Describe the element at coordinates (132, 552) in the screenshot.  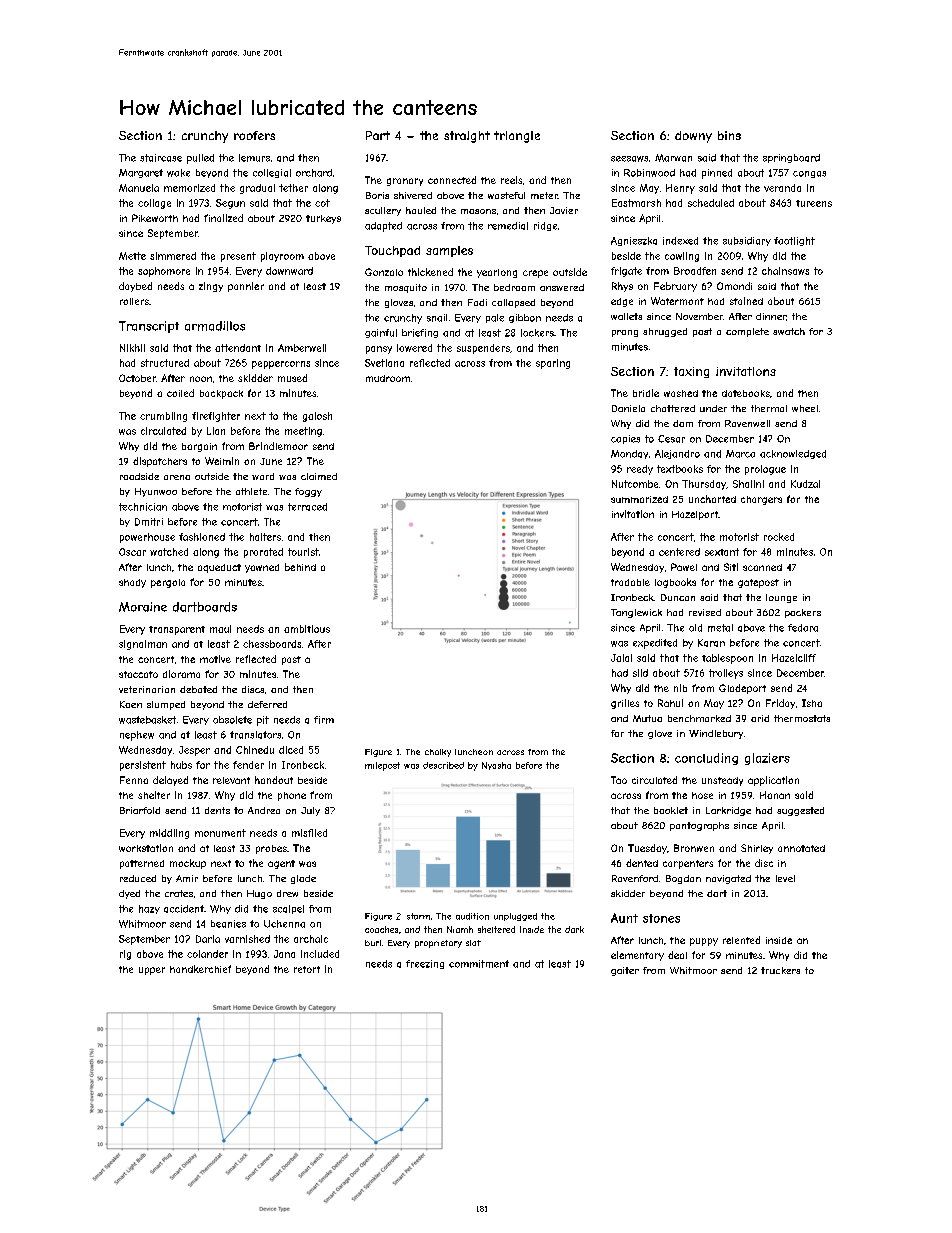
I see `Oscar` at that location.
